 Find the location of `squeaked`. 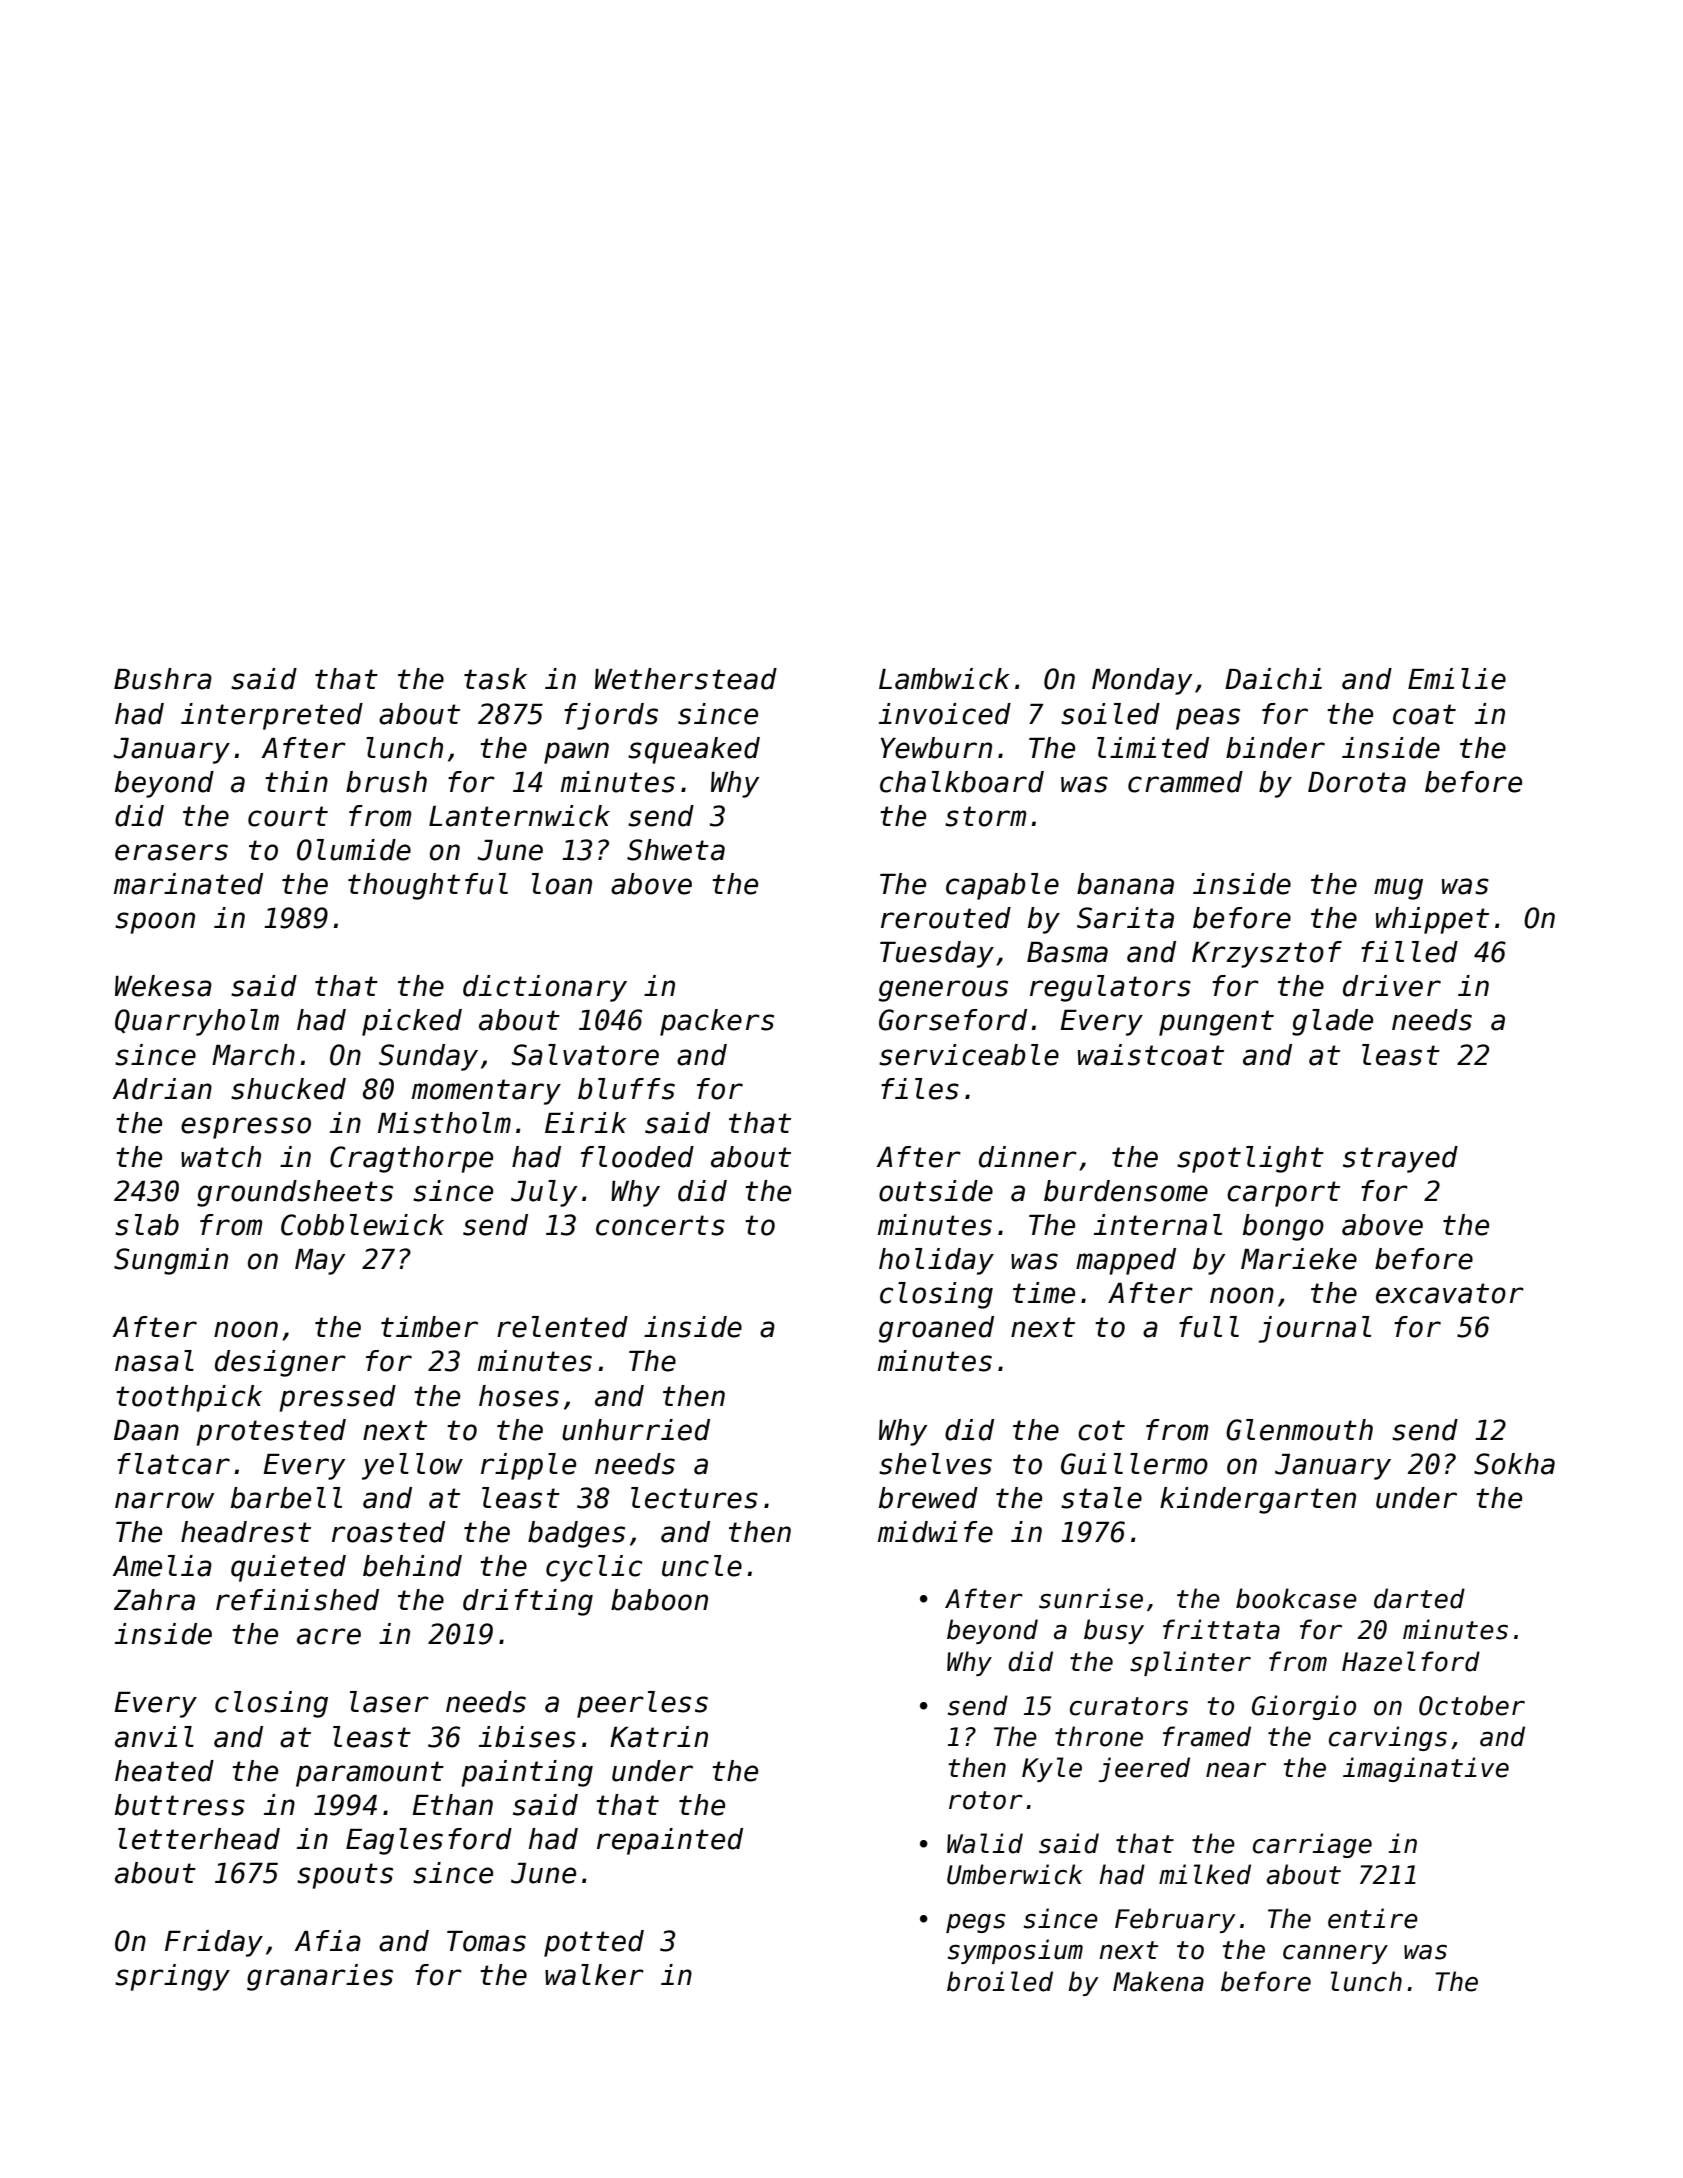

squeaked is located at coordinates (694, 750).
